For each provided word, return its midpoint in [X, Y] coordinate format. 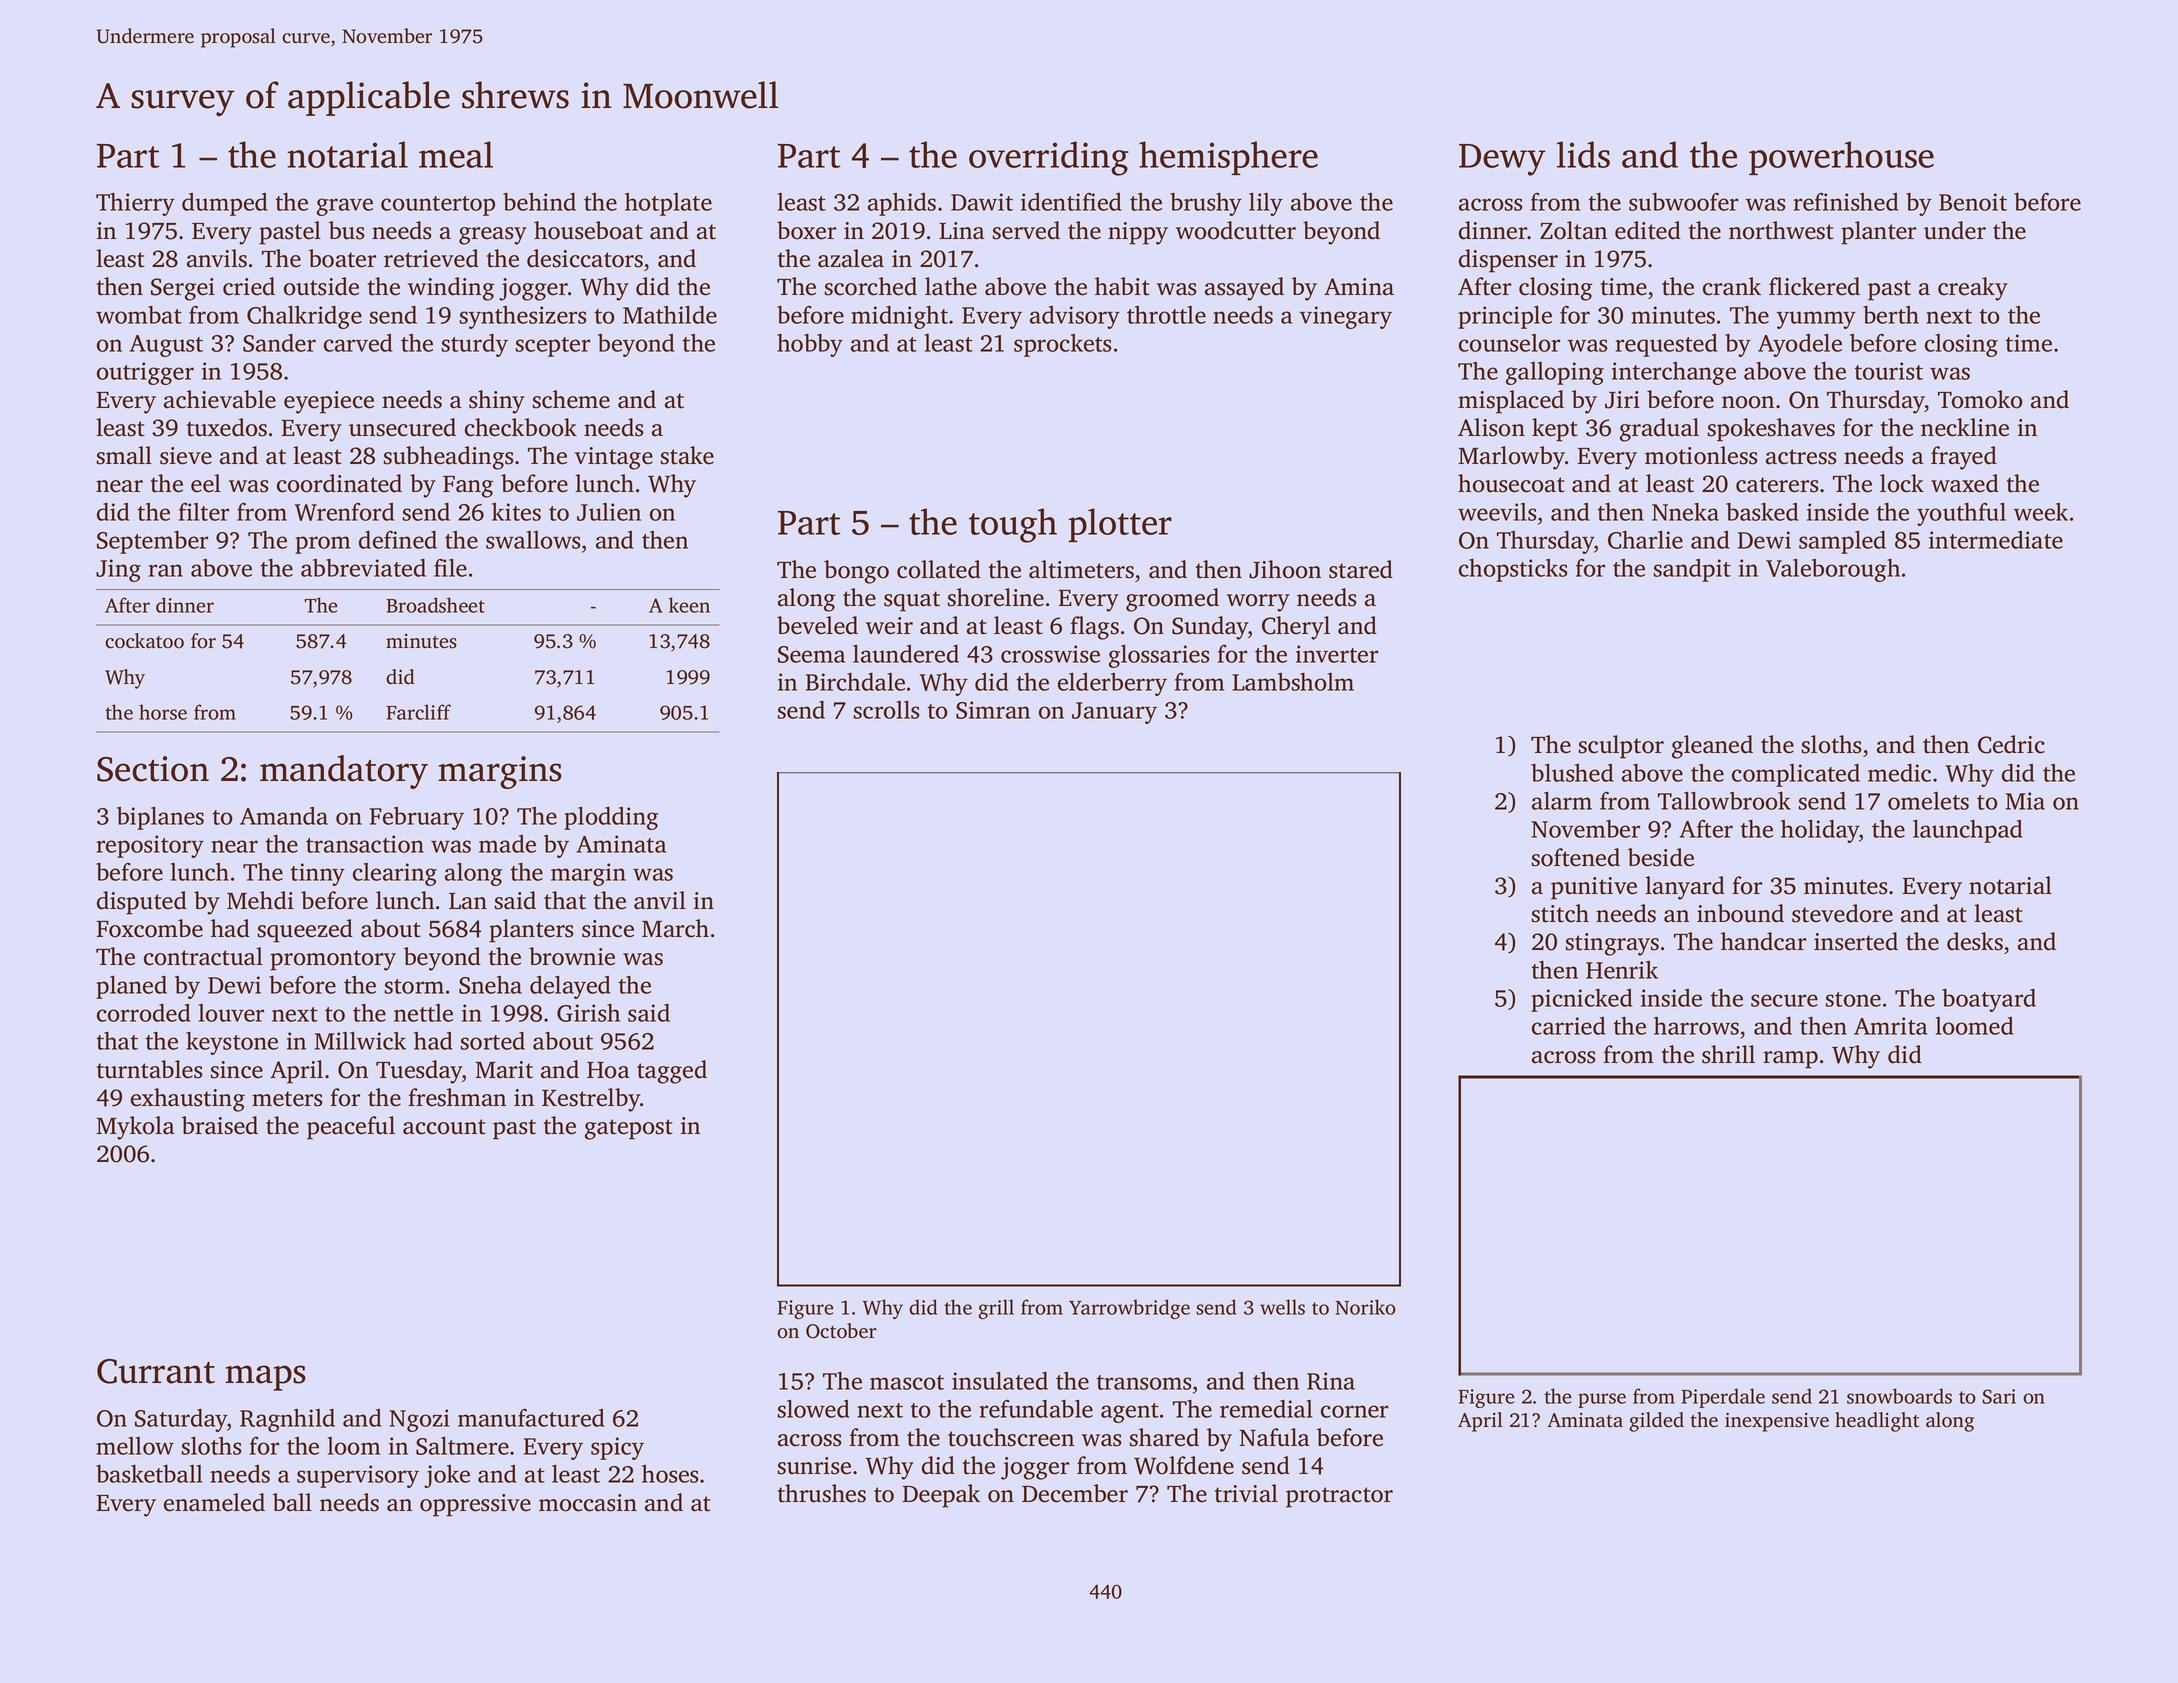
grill [996, 1309]
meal [456, 154]
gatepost [629, 1129]
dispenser [1508, 261]
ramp [1790, 1060]
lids [1583, 154]
